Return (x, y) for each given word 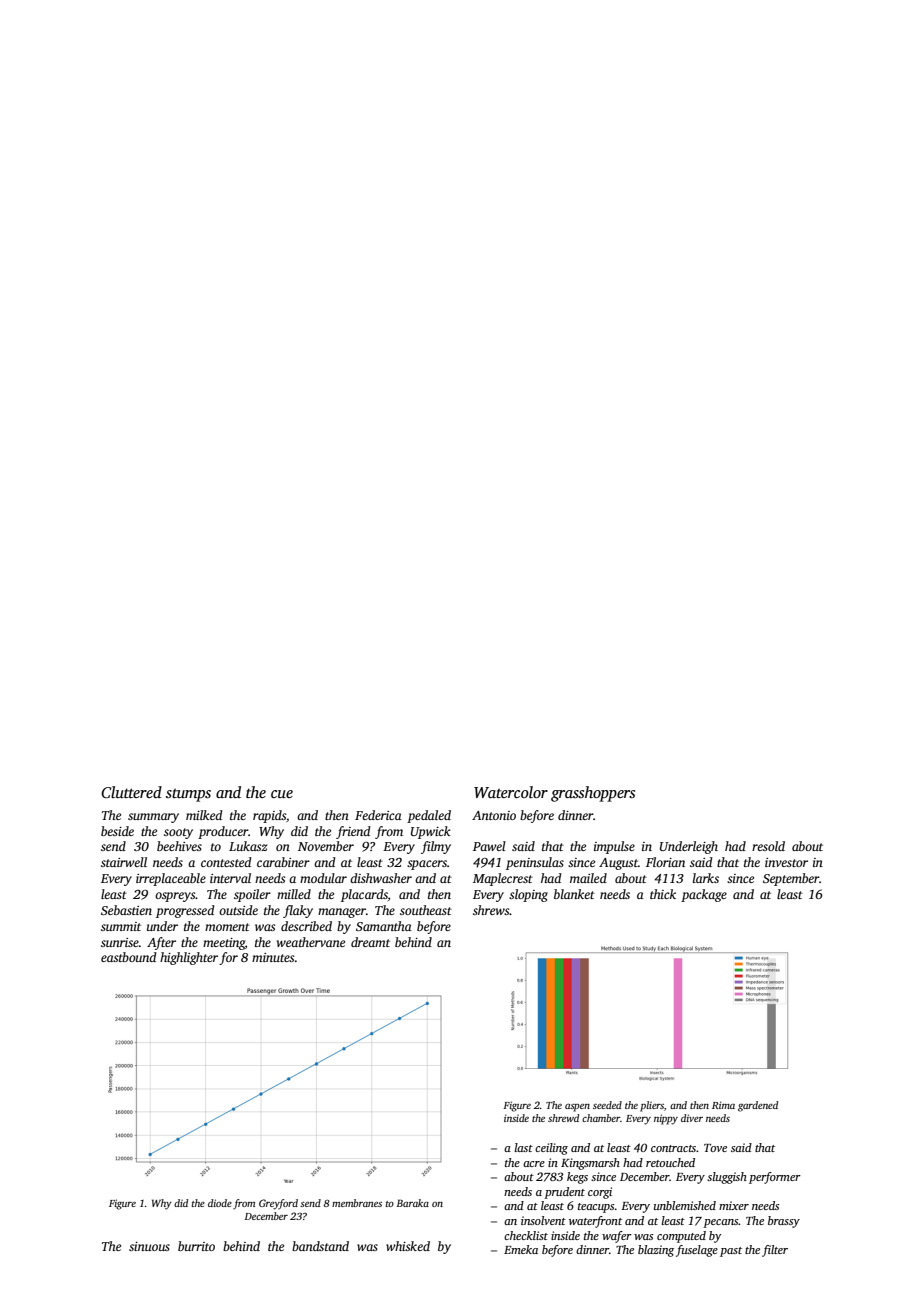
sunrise (120, 942)
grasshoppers (593, 794)
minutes (273, 957)
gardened (758, 1106)
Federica (378, 815)
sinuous (149, 1246)
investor (786, 862)
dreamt (370, 942)
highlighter (189, 958)
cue (282, 794)
